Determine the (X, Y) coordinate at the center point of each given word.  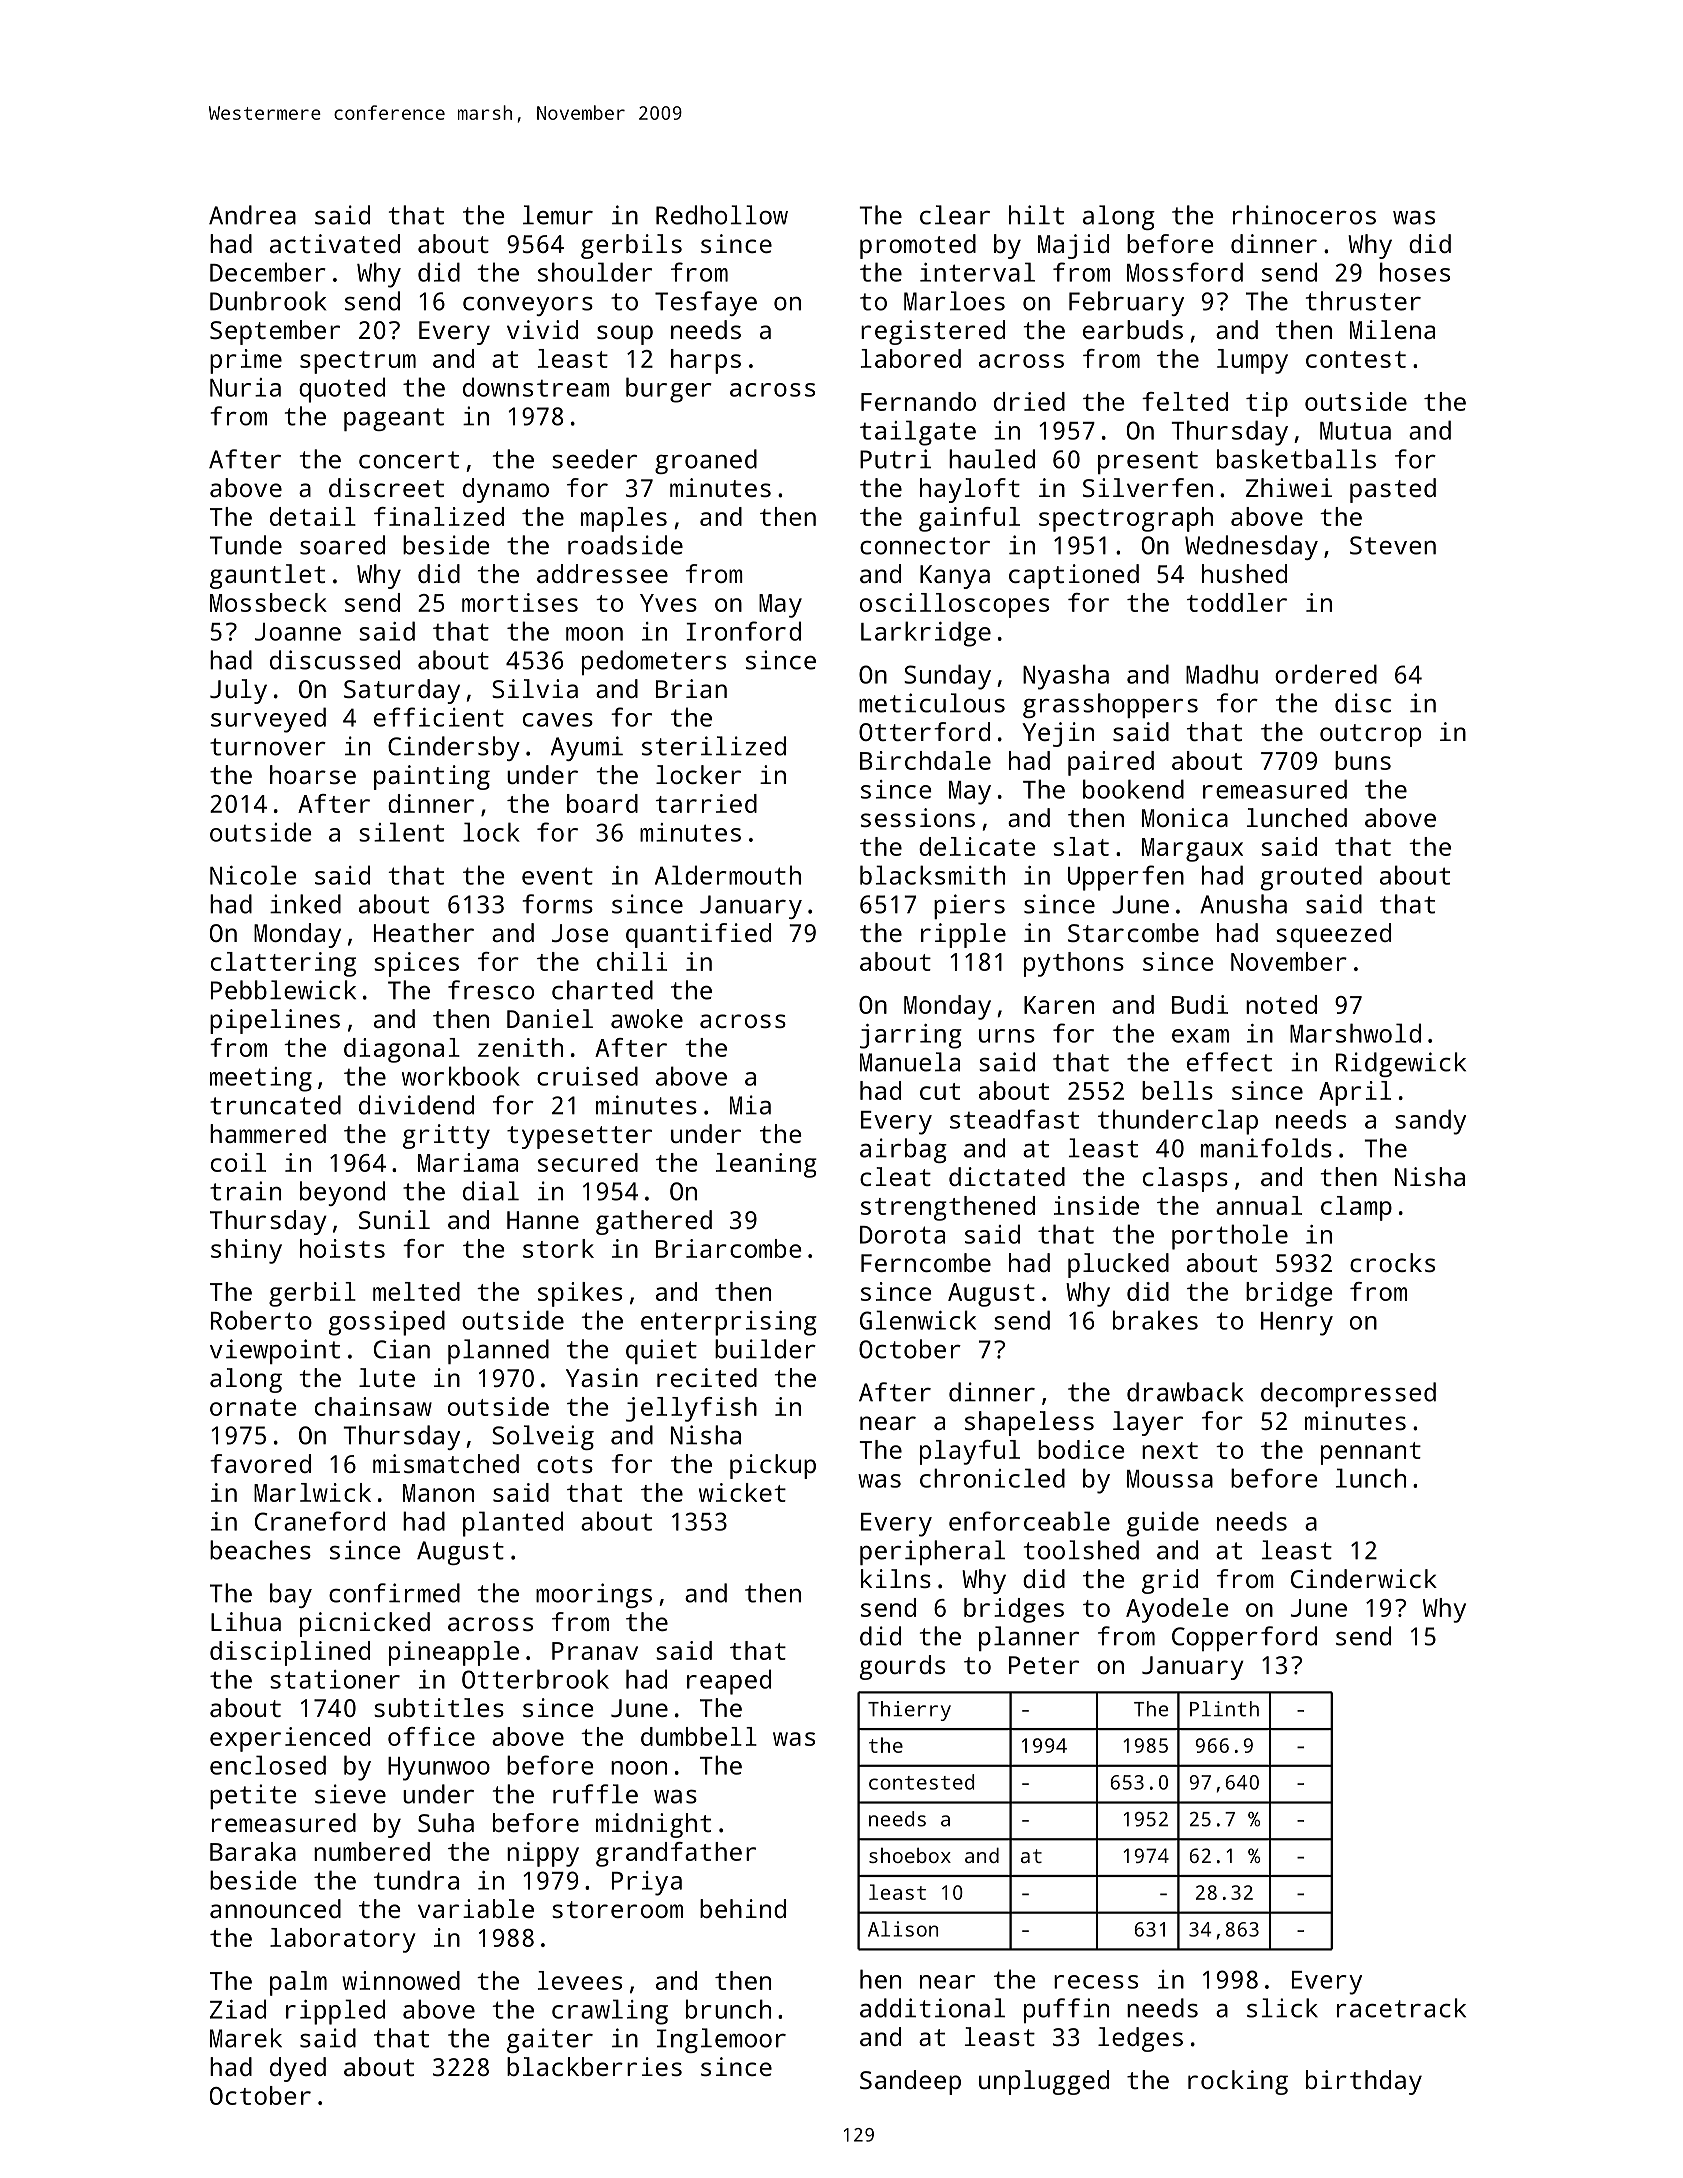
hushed (1244, 573)
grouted (1311, 878)
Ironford (743, 631)
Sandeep (910, 2082)
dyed (298, 2069)
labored (911, 358)
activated (335, 243)
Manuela (910, 1062)
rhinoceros (1304, 215)
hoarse (313, 774)
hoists (342, 1248)
